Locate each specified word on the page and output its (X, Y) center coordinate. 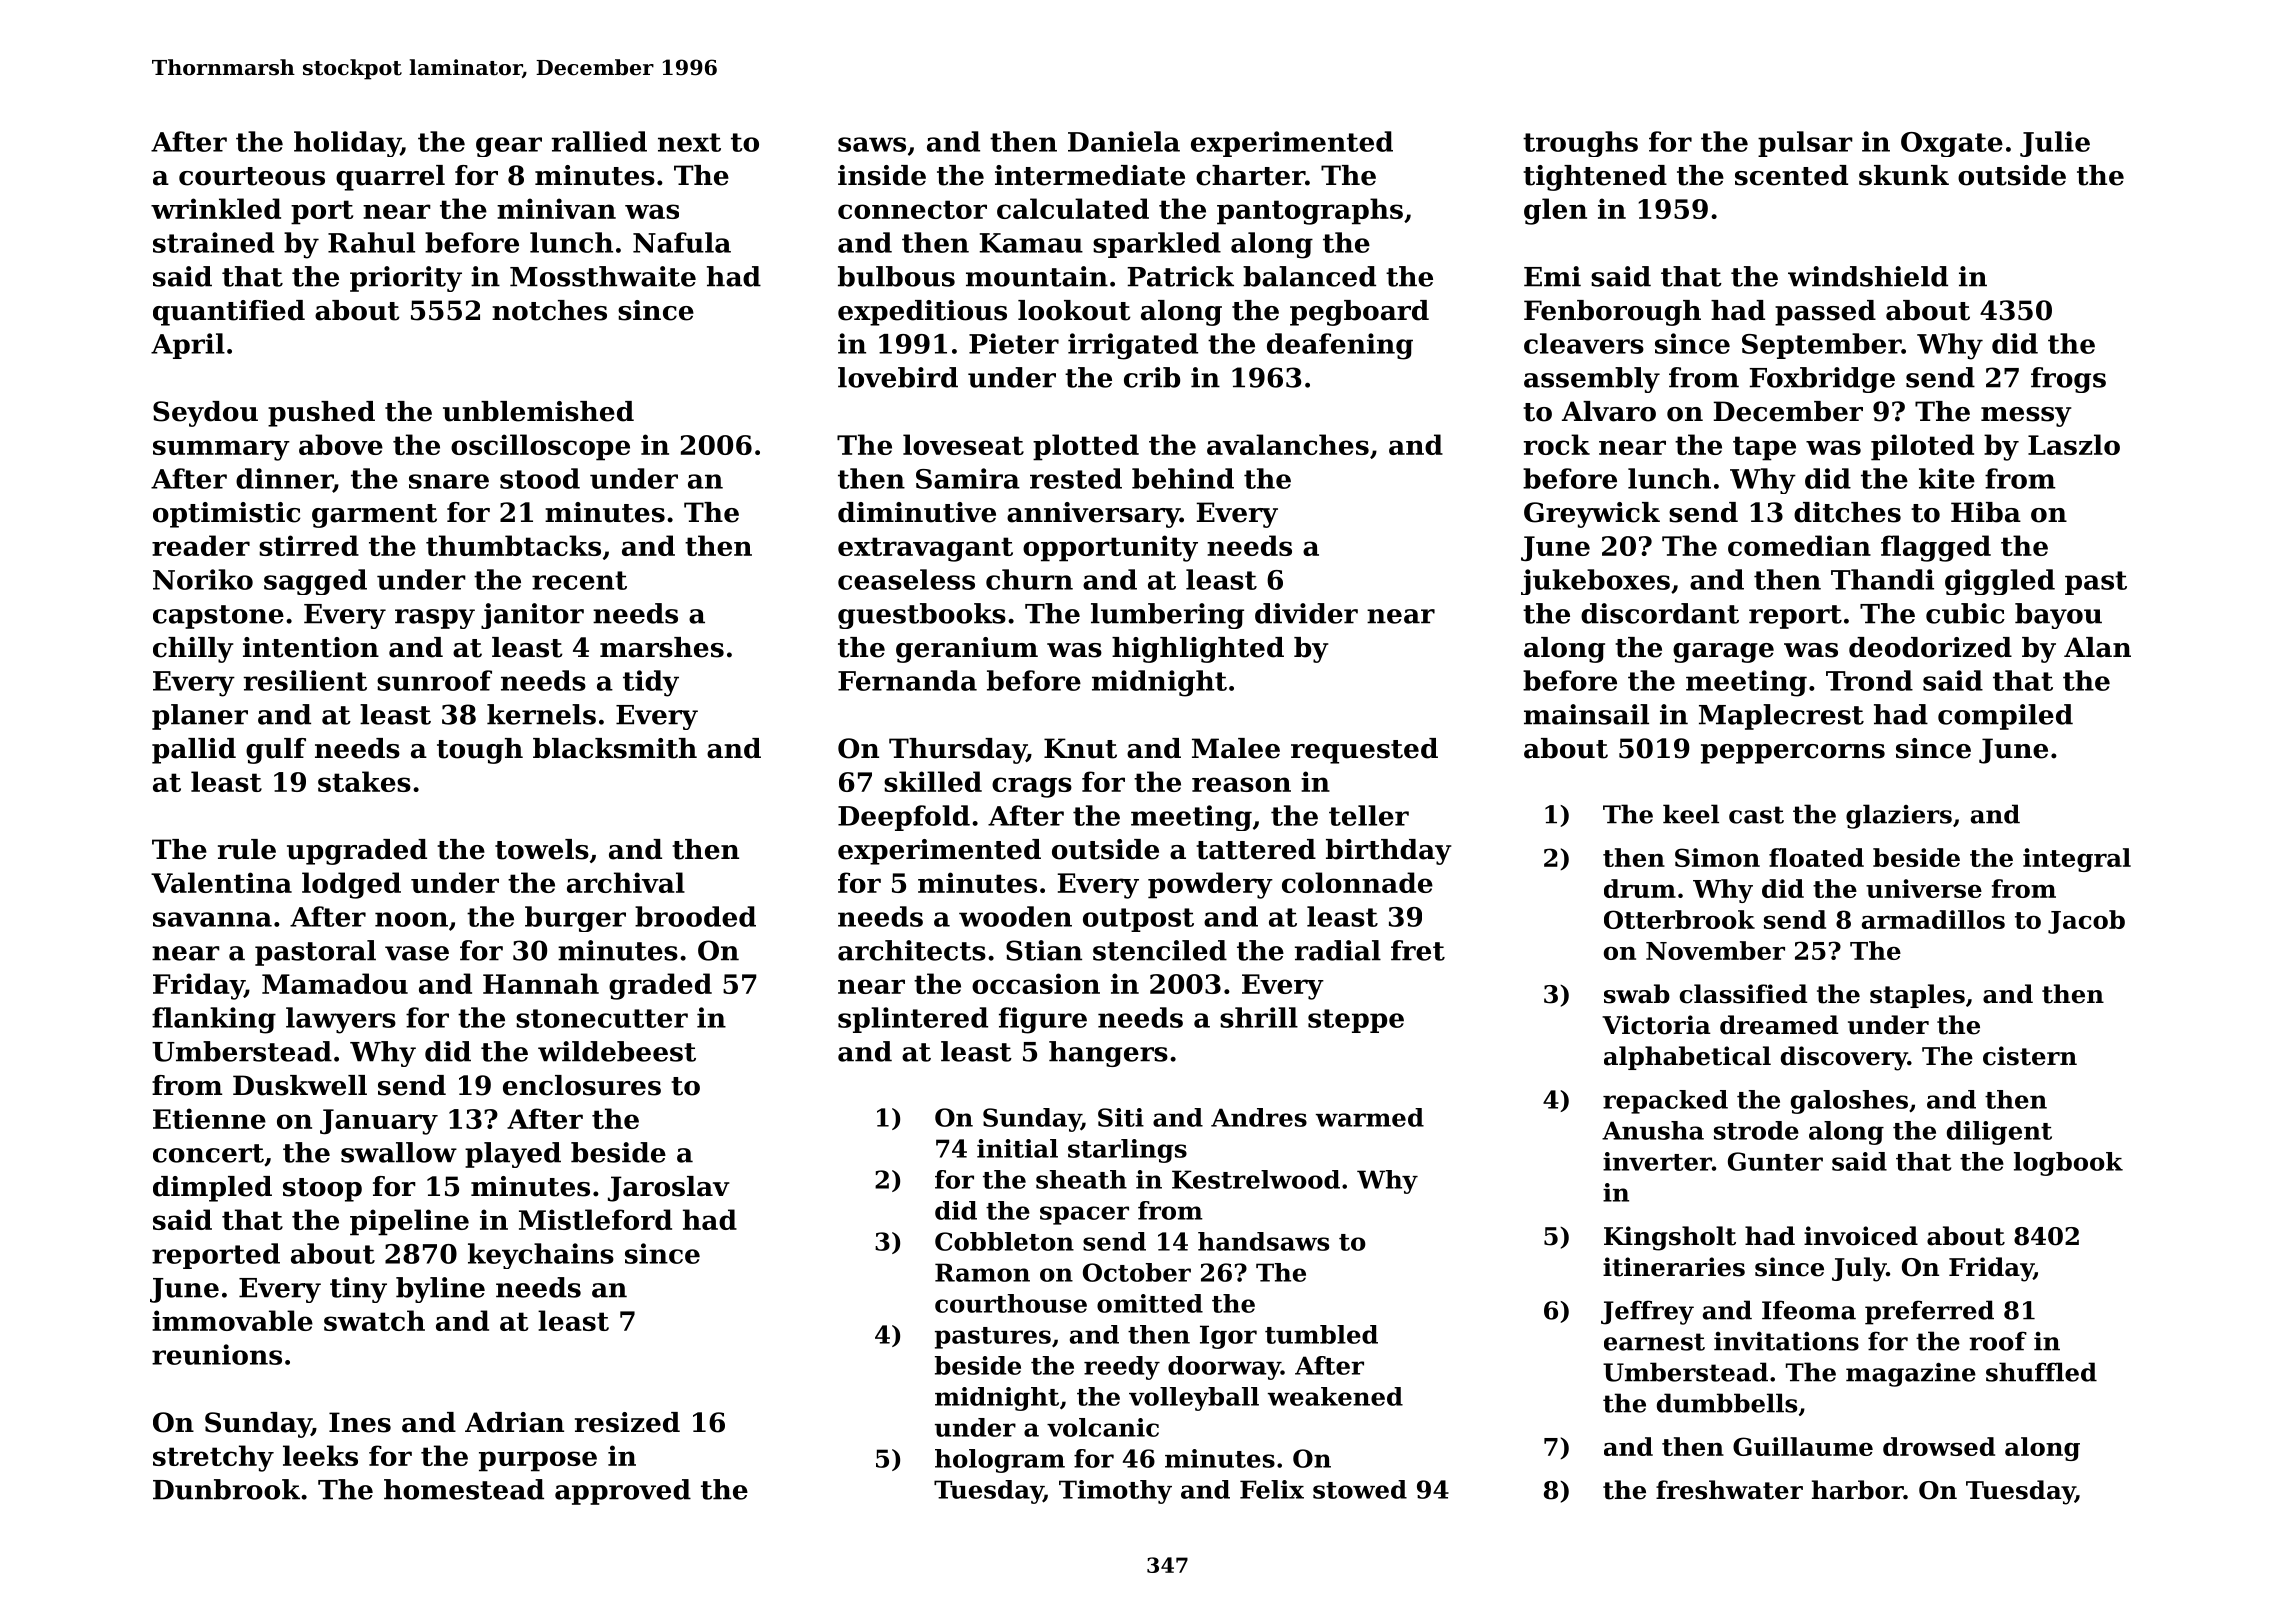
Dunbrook (226, 1489)
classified (1744, 994)
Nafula (682, 242)
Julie (2055, 144)
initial (1017, 1148)
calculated (1073, 208)
